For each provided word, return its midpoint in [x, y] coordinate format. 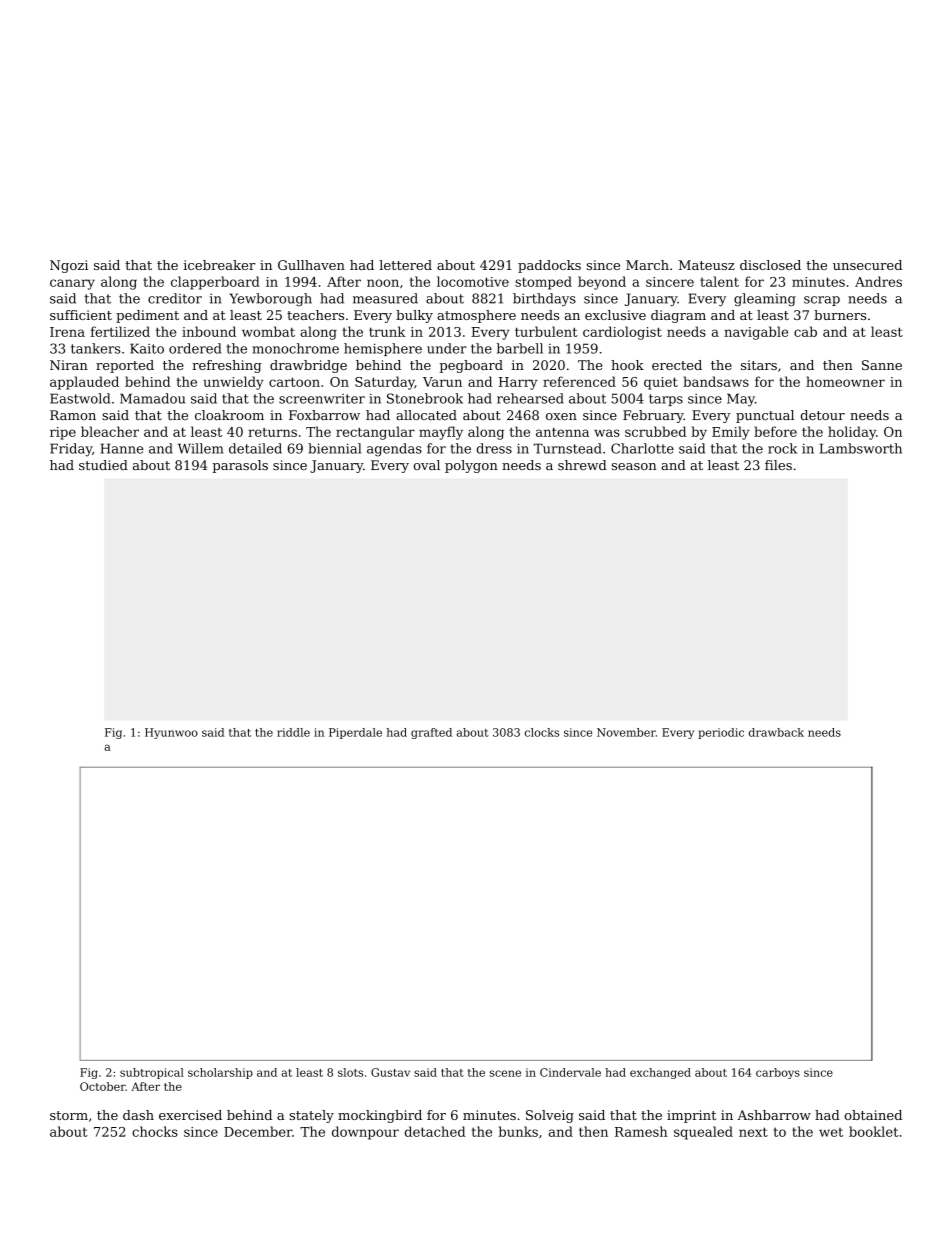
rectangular [375, 433]
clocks [542, 732]
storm [69, 1115]
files [778, 465]
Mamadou [152, 398]
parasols [240, 466]
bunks [518, 1131]
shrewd [582, 465]
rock [782, 448]
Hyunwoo [171, 733]
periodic [721, 733]
